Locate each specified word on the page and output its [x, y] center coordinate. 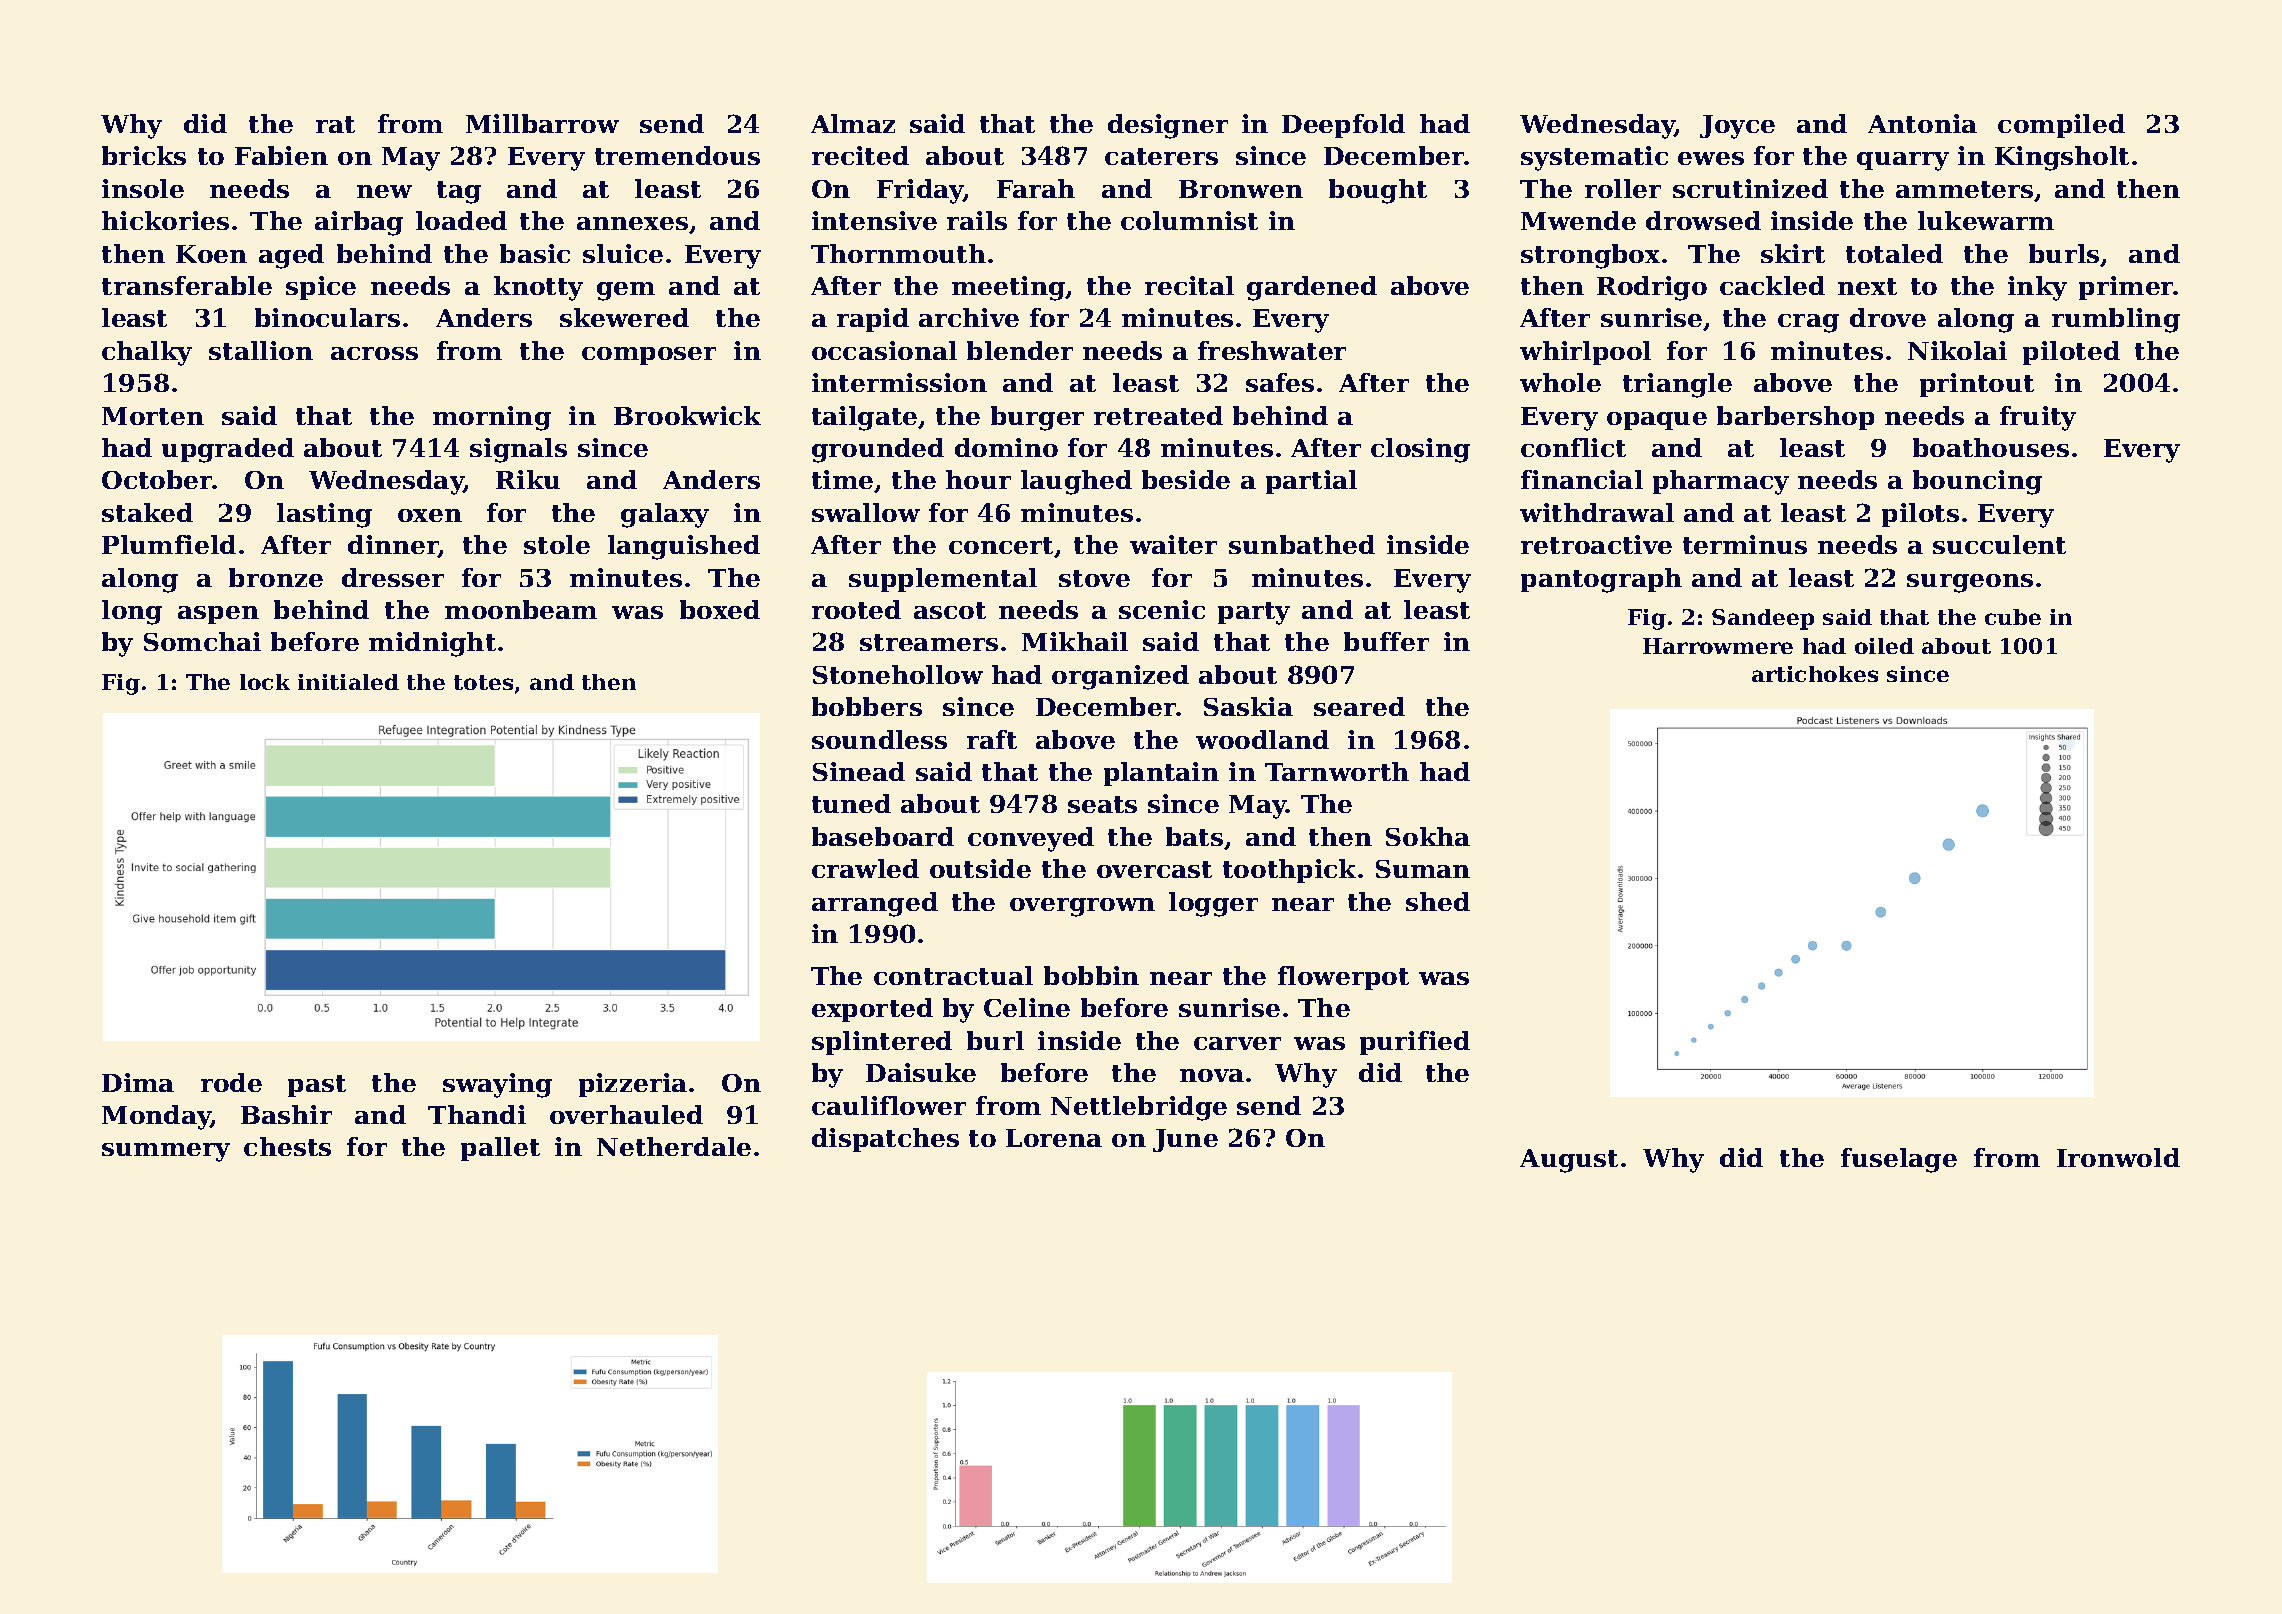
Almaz [853, 123]
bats [1194, 836]
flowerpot [1343, 978]
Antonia [1922, 123]
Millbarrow [542, 123]
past [317, 1086]
